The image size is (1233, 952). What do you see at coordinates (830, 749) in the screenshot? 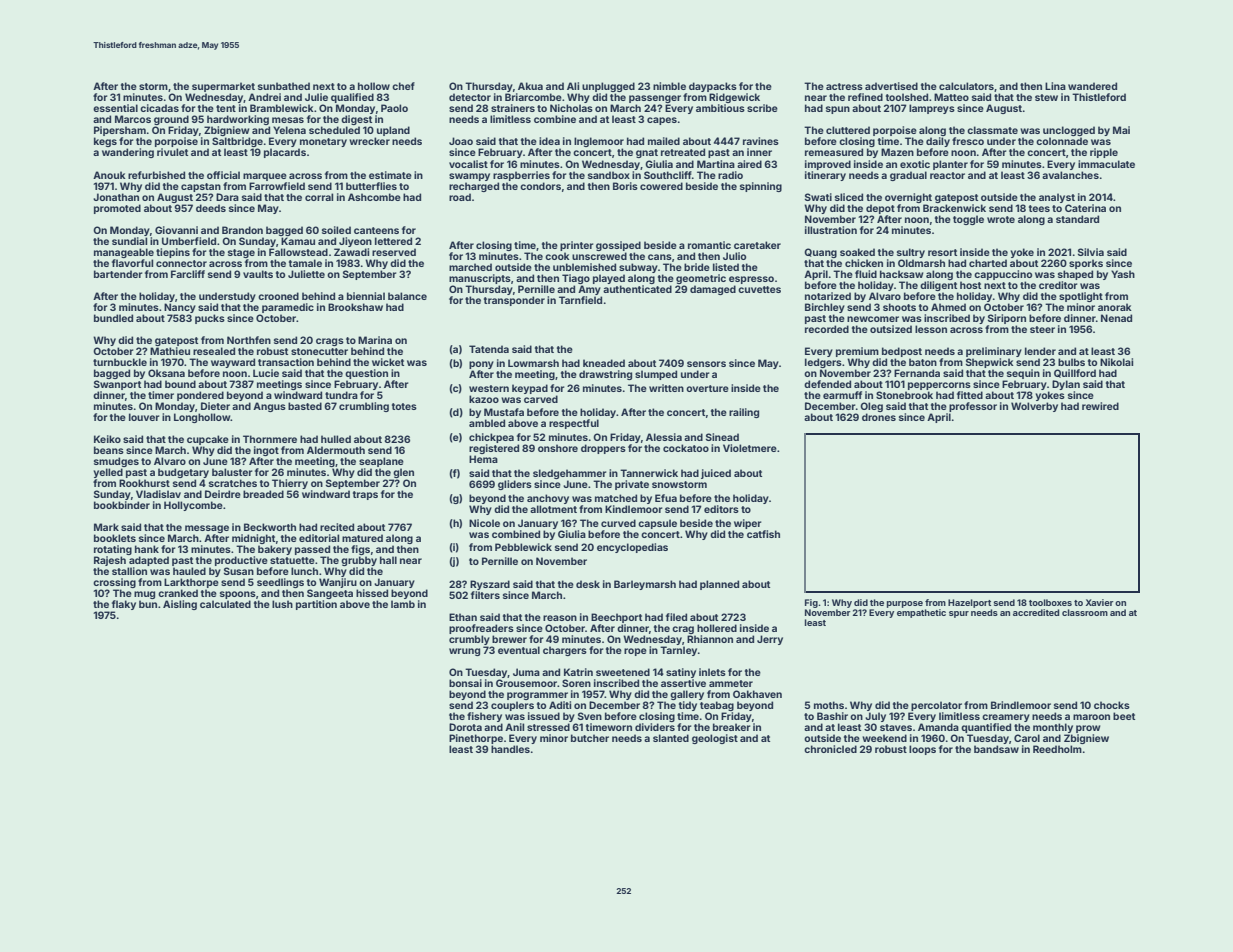
I see `chronicled` at bounding box center [830, 749].
